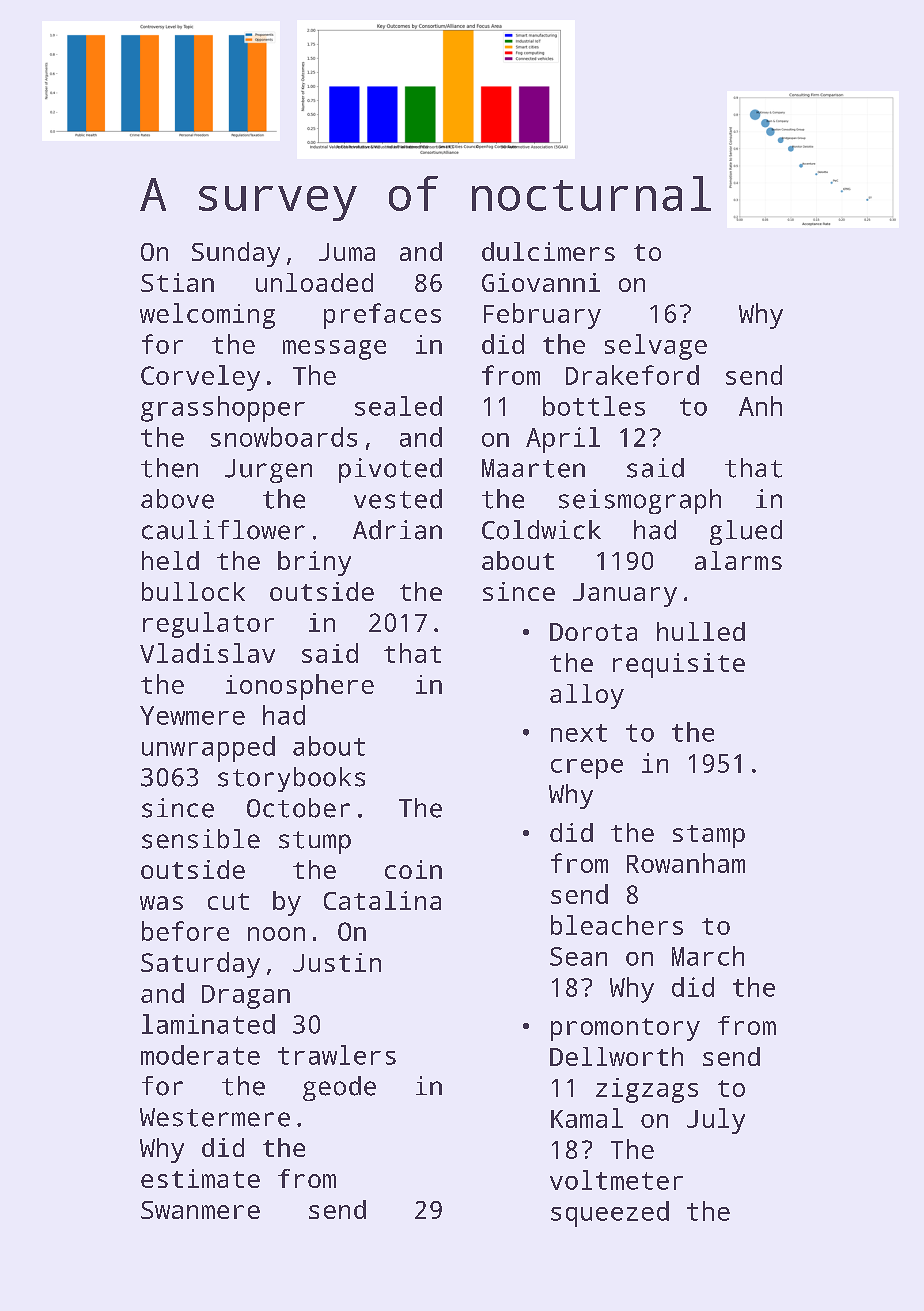 The height and width of the page is (1311, 924). Describe the element at coordinates (610, 1214) in the page. I see `squeezed` at that location.
